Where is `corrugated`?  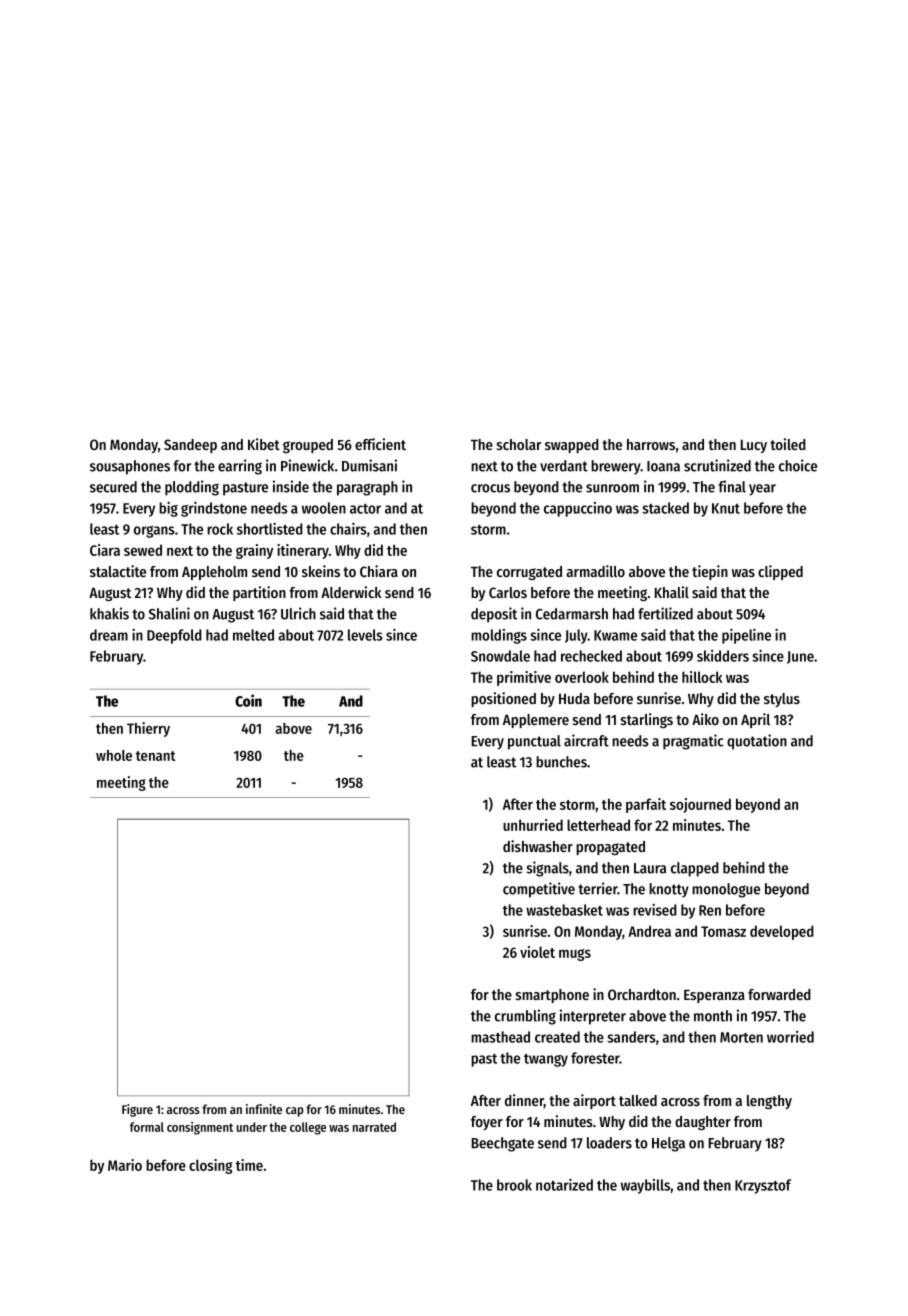
corrugated is located at coordinates (529, 573).
